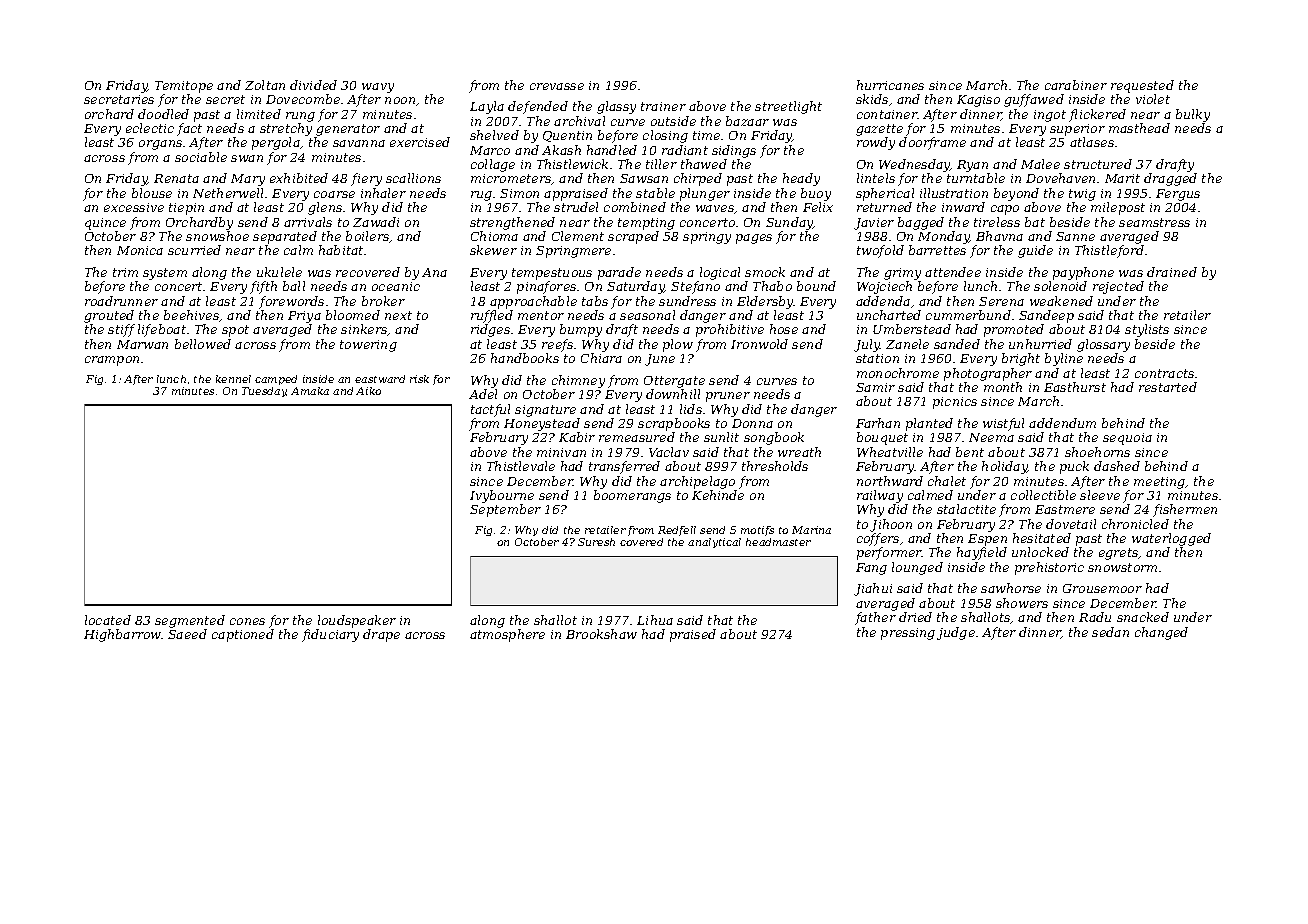 This image has height=924, width=1308. I want to click on chirped, so click(698, 179).
